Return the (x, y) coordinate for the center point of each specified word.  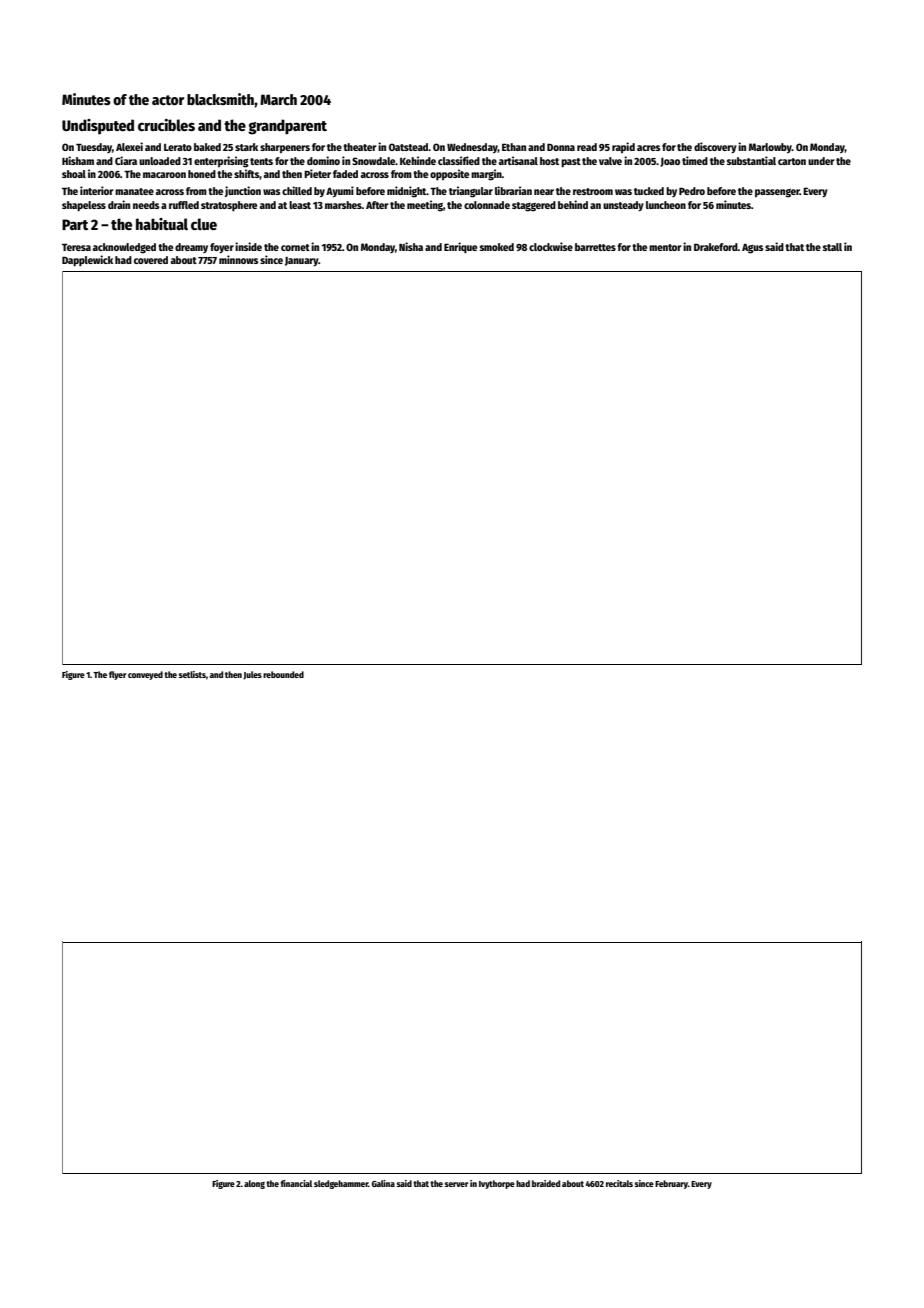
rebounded (283, 674)
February (671, 1184)
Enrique (460, 248)
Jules (252, 675)
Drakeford (716, 247)
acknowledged (124, 248)
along (254, 1184)
